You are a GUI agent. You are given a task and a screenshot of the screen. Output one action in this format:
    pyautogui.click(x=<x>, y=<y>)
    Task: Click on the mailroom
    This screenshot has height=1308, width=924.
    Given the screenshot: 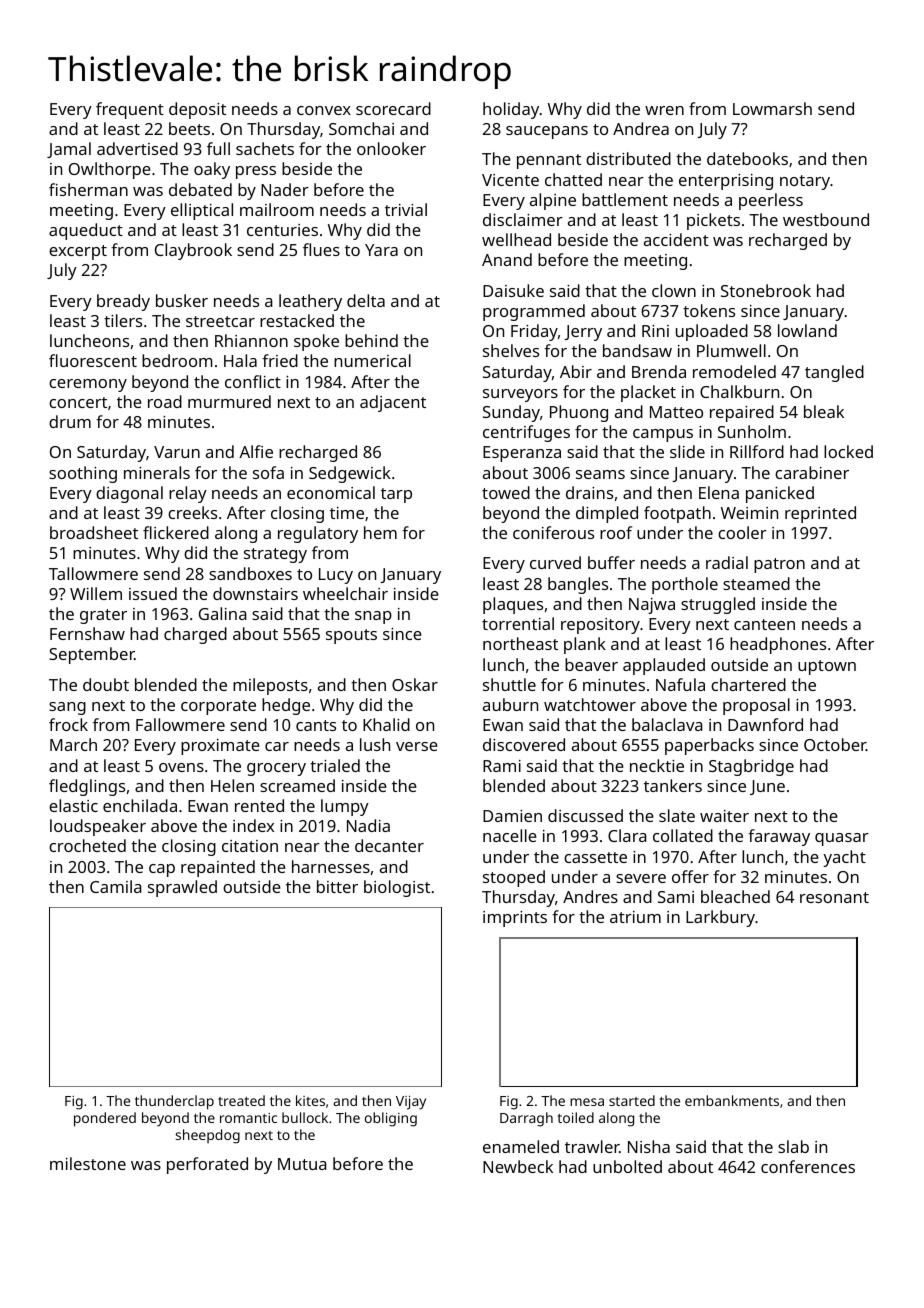 What is the action you would take?
    pyautogui.click(x=277, y=209)
